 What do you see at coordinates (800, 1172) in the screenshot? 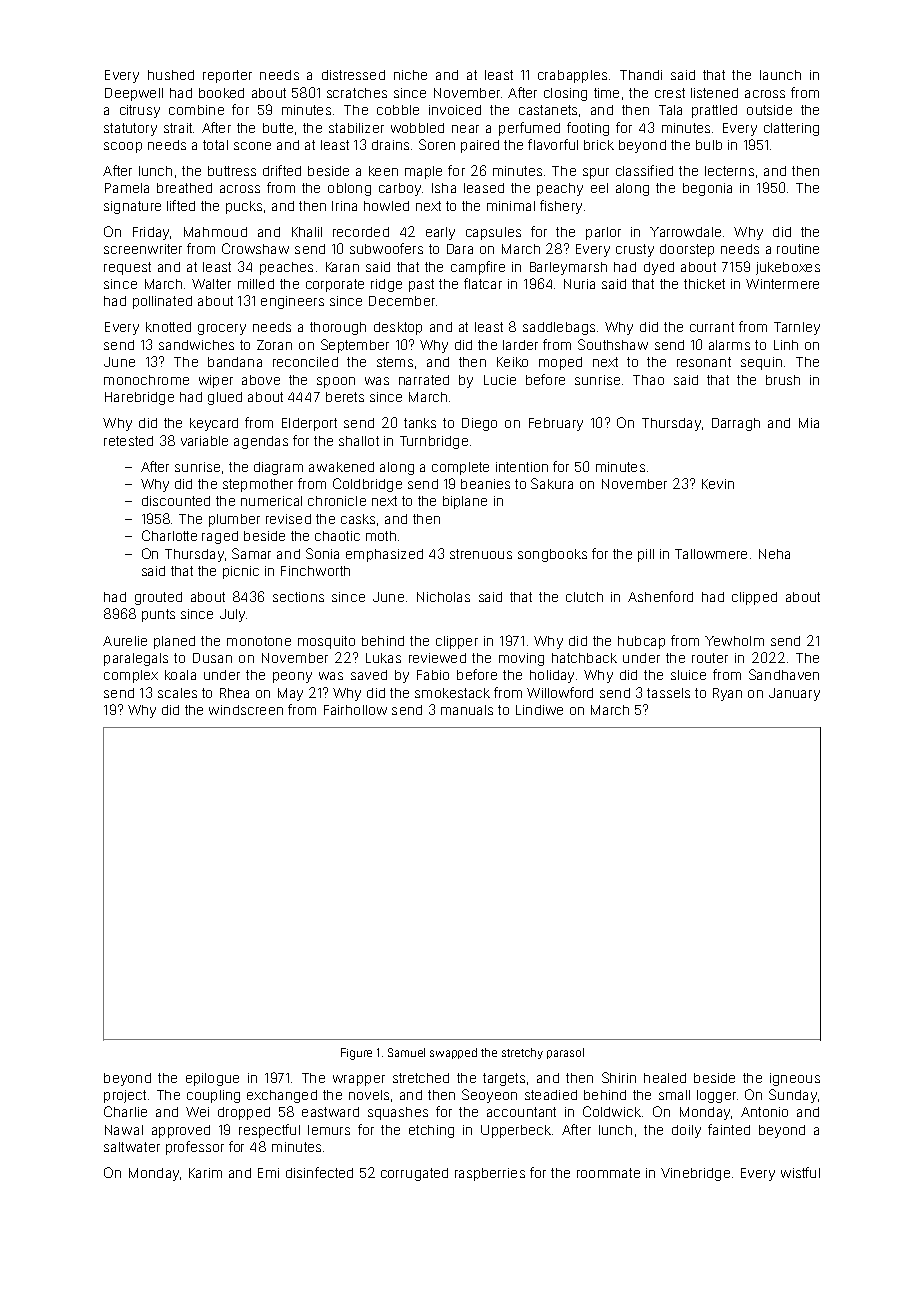
I see `wistful` at bounding box center [800, 1172].
